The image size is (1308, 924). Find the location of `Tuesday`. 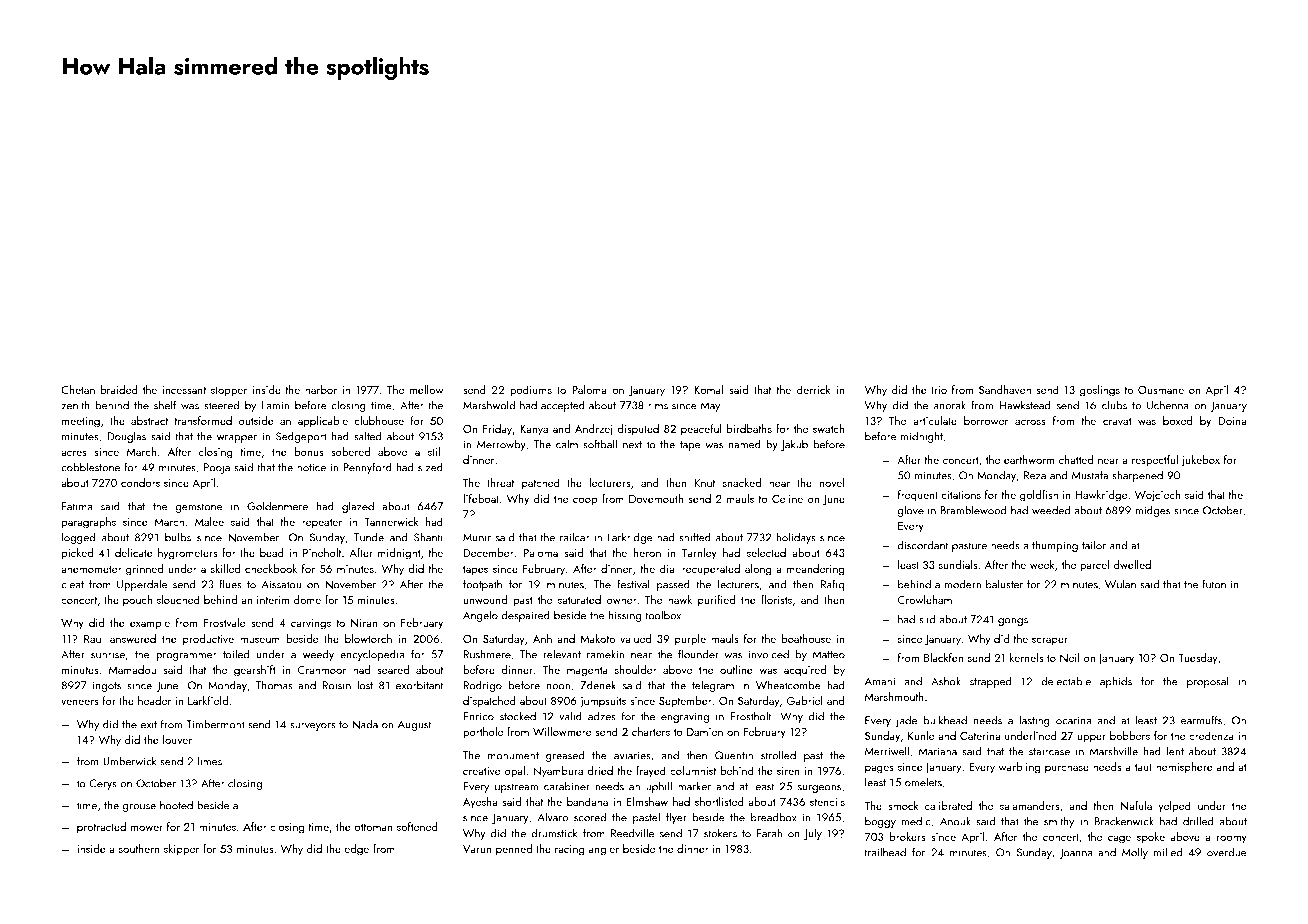

Tuesday is located at coordinates (1197, 659).
